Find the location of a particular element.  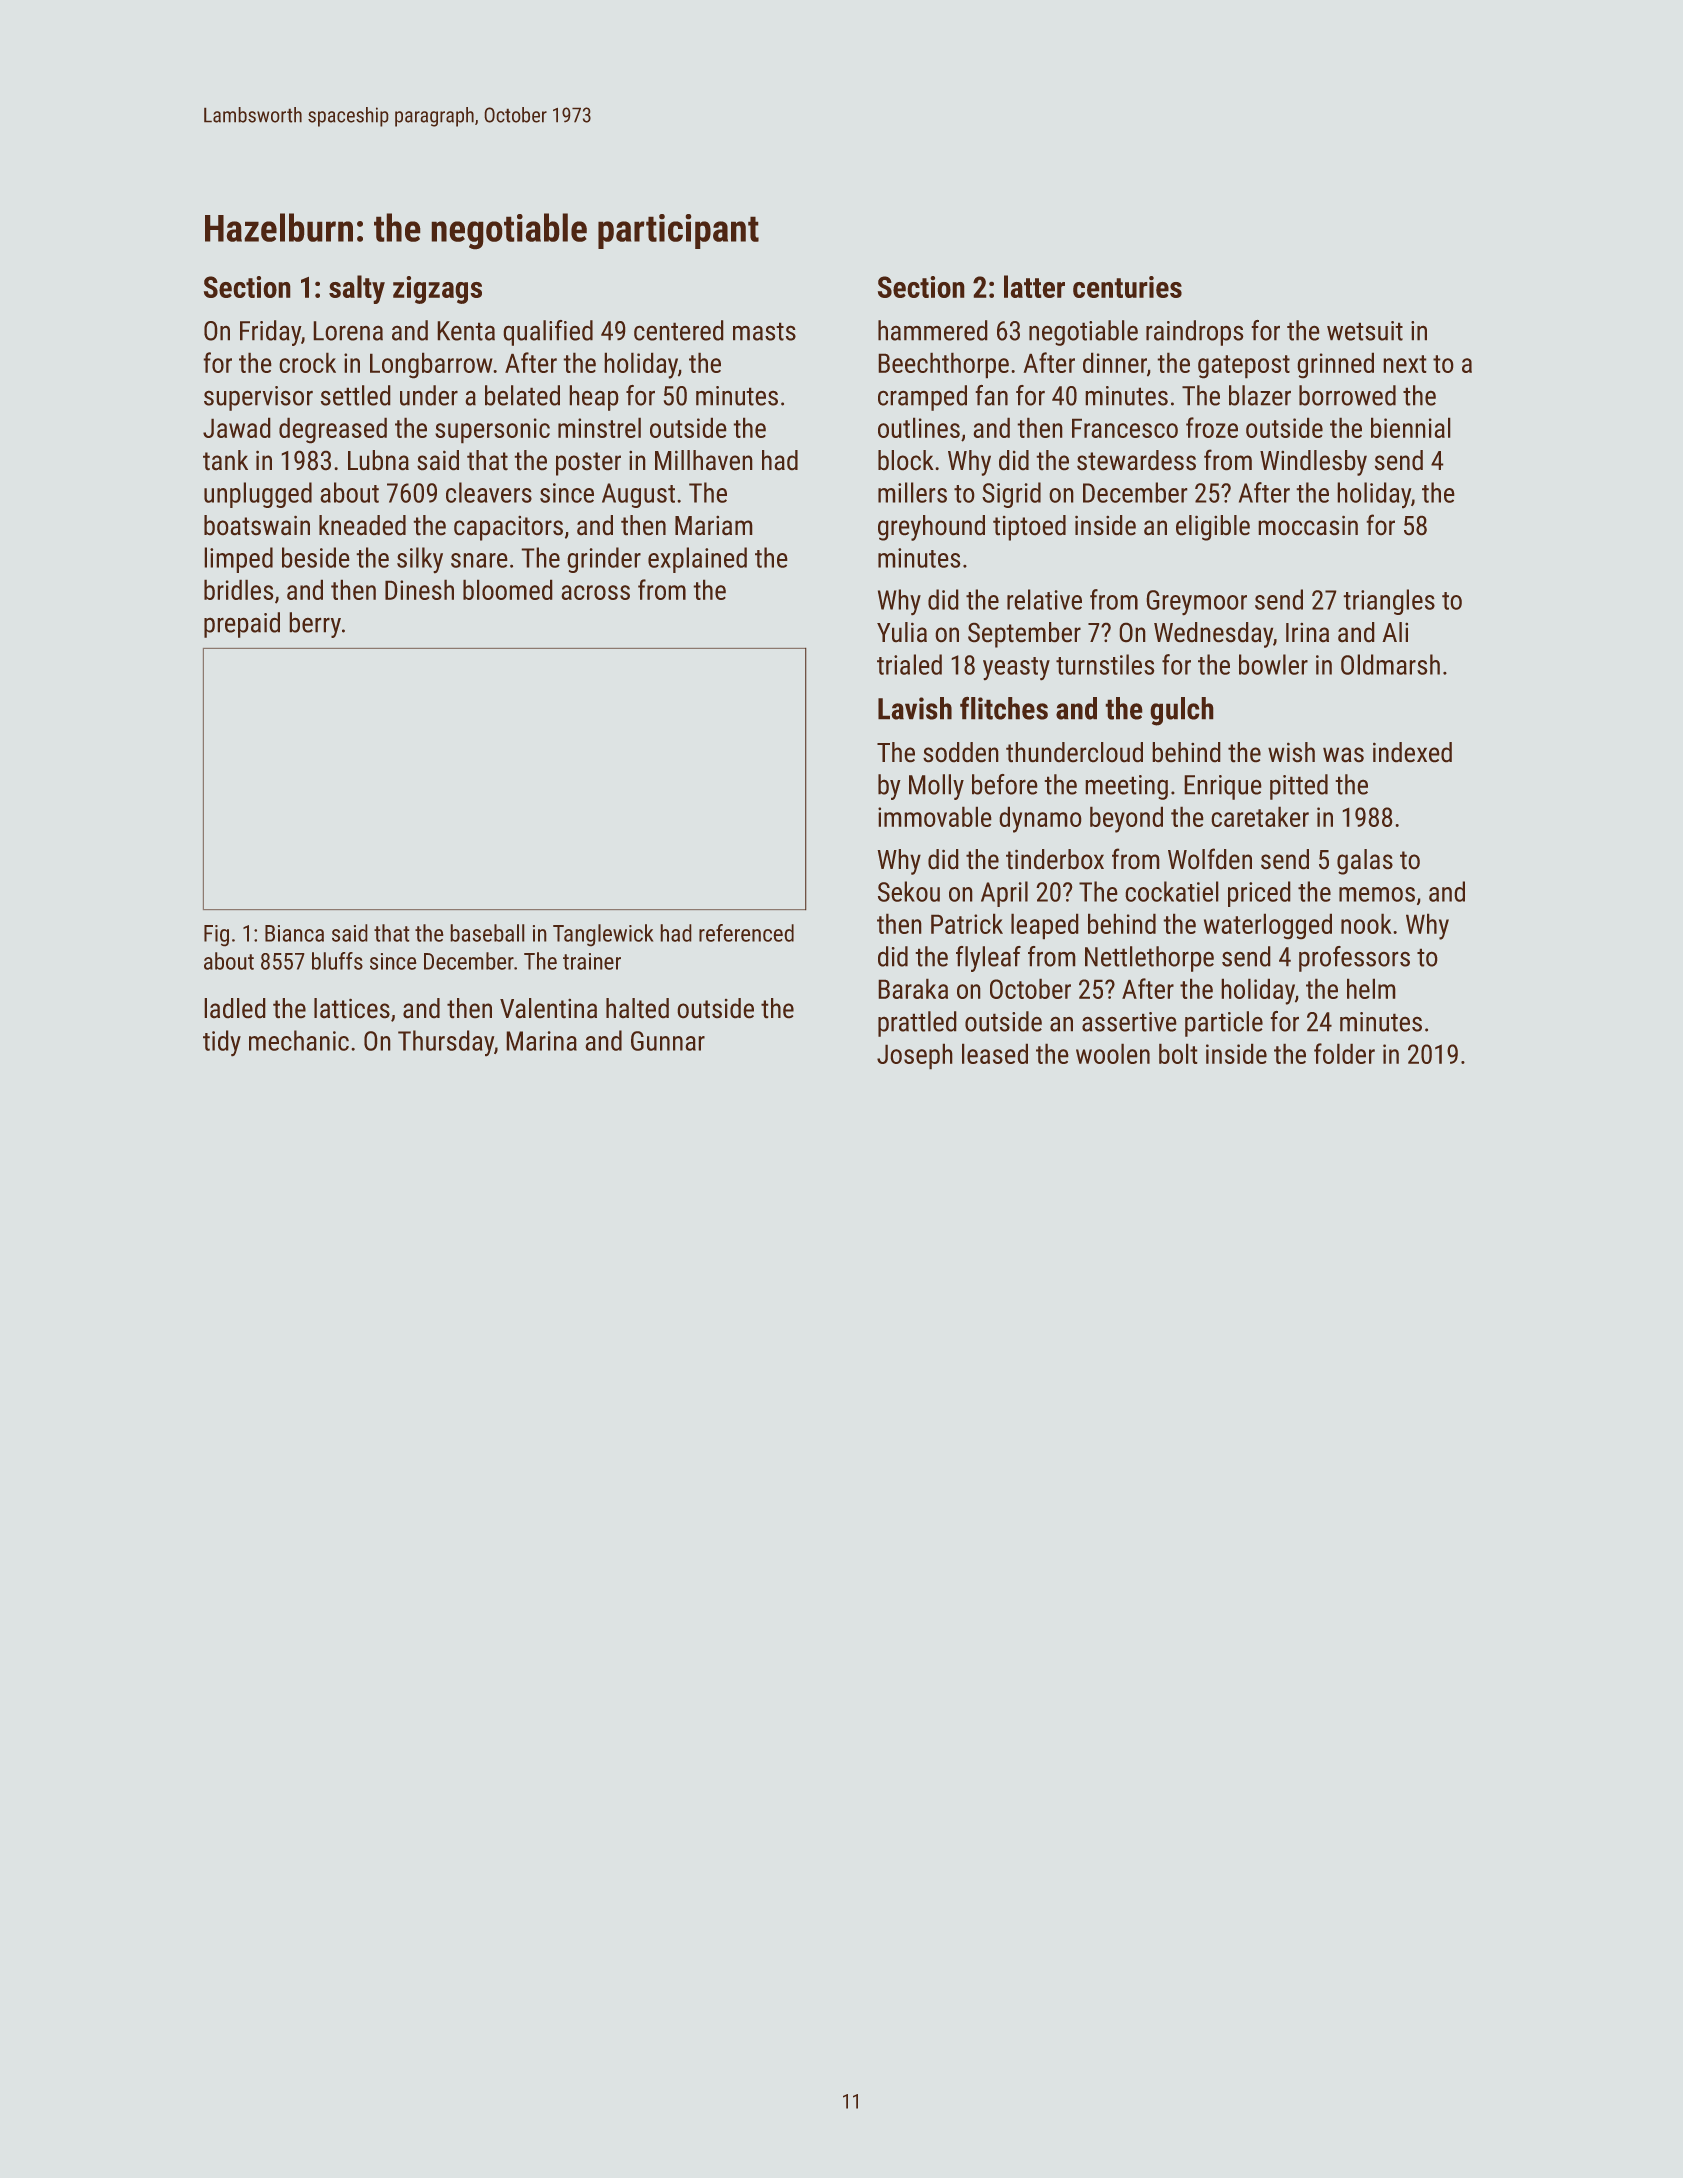

next is located at coordinates (1405, 364).
